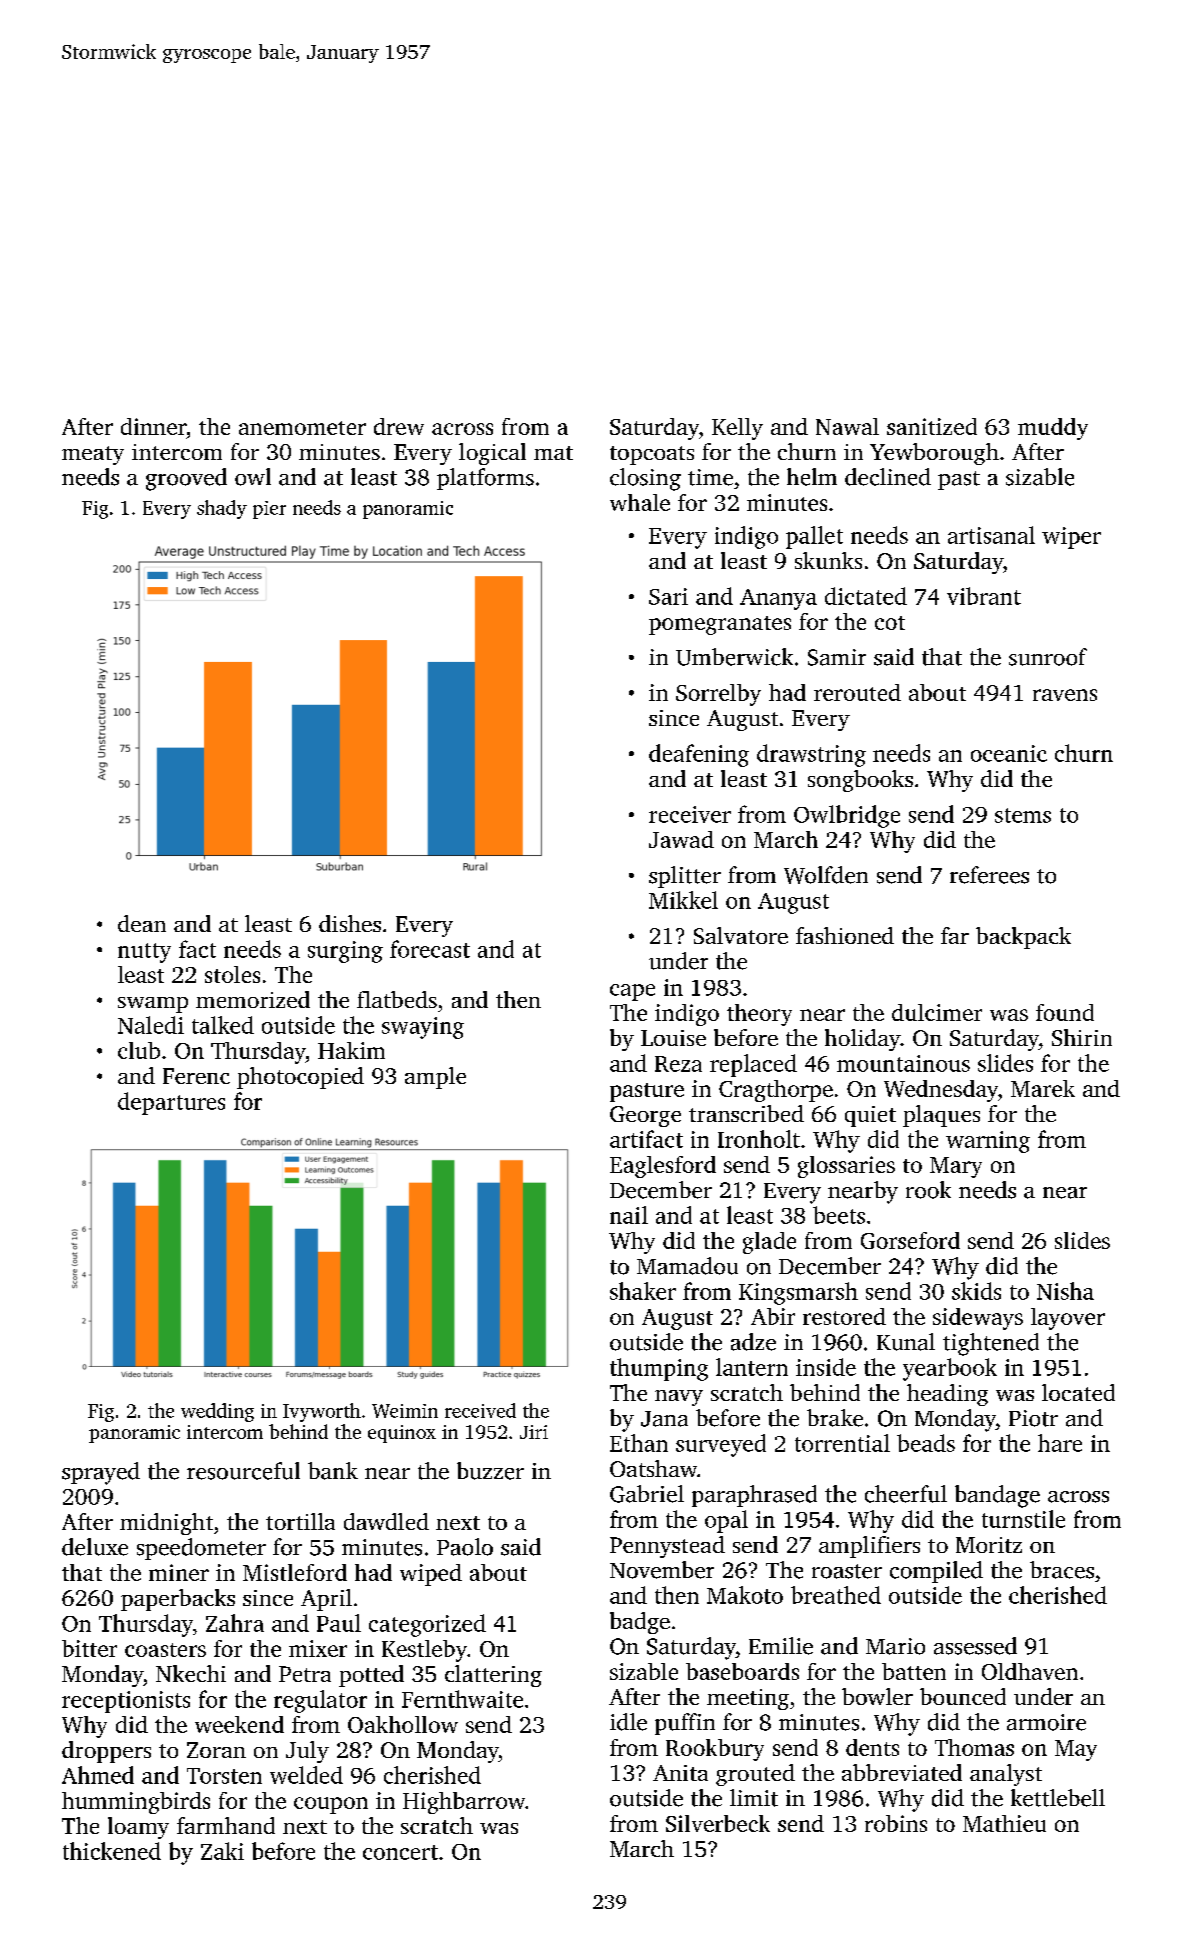 The width and height of the image is (1185, 1953). What do you see at coordinates (663, 1167) in the image?
I see `Eaglesford` at bounding box center [663, 1167].
